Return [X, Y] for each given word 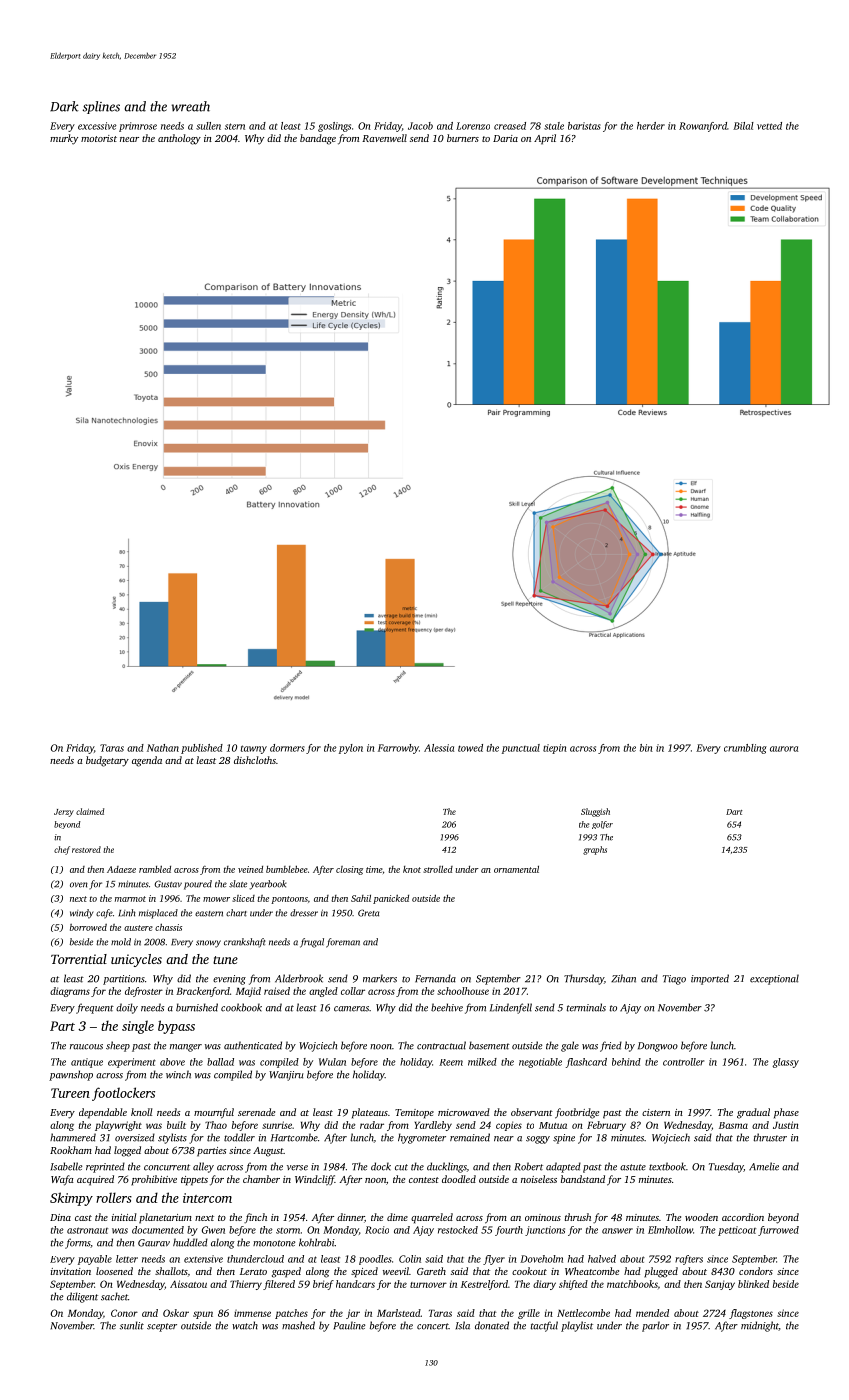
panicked [391, 899]
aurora [784, 749]
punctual [521, 749]
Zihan [623, 978]
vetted [769, 126]
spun [203, 1315]
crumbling [745, 749]
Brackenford [203, 992]
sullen [208, 126]
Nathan [163, 748]
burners [463, 138]
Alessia [439, 748]
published [202, 749]
